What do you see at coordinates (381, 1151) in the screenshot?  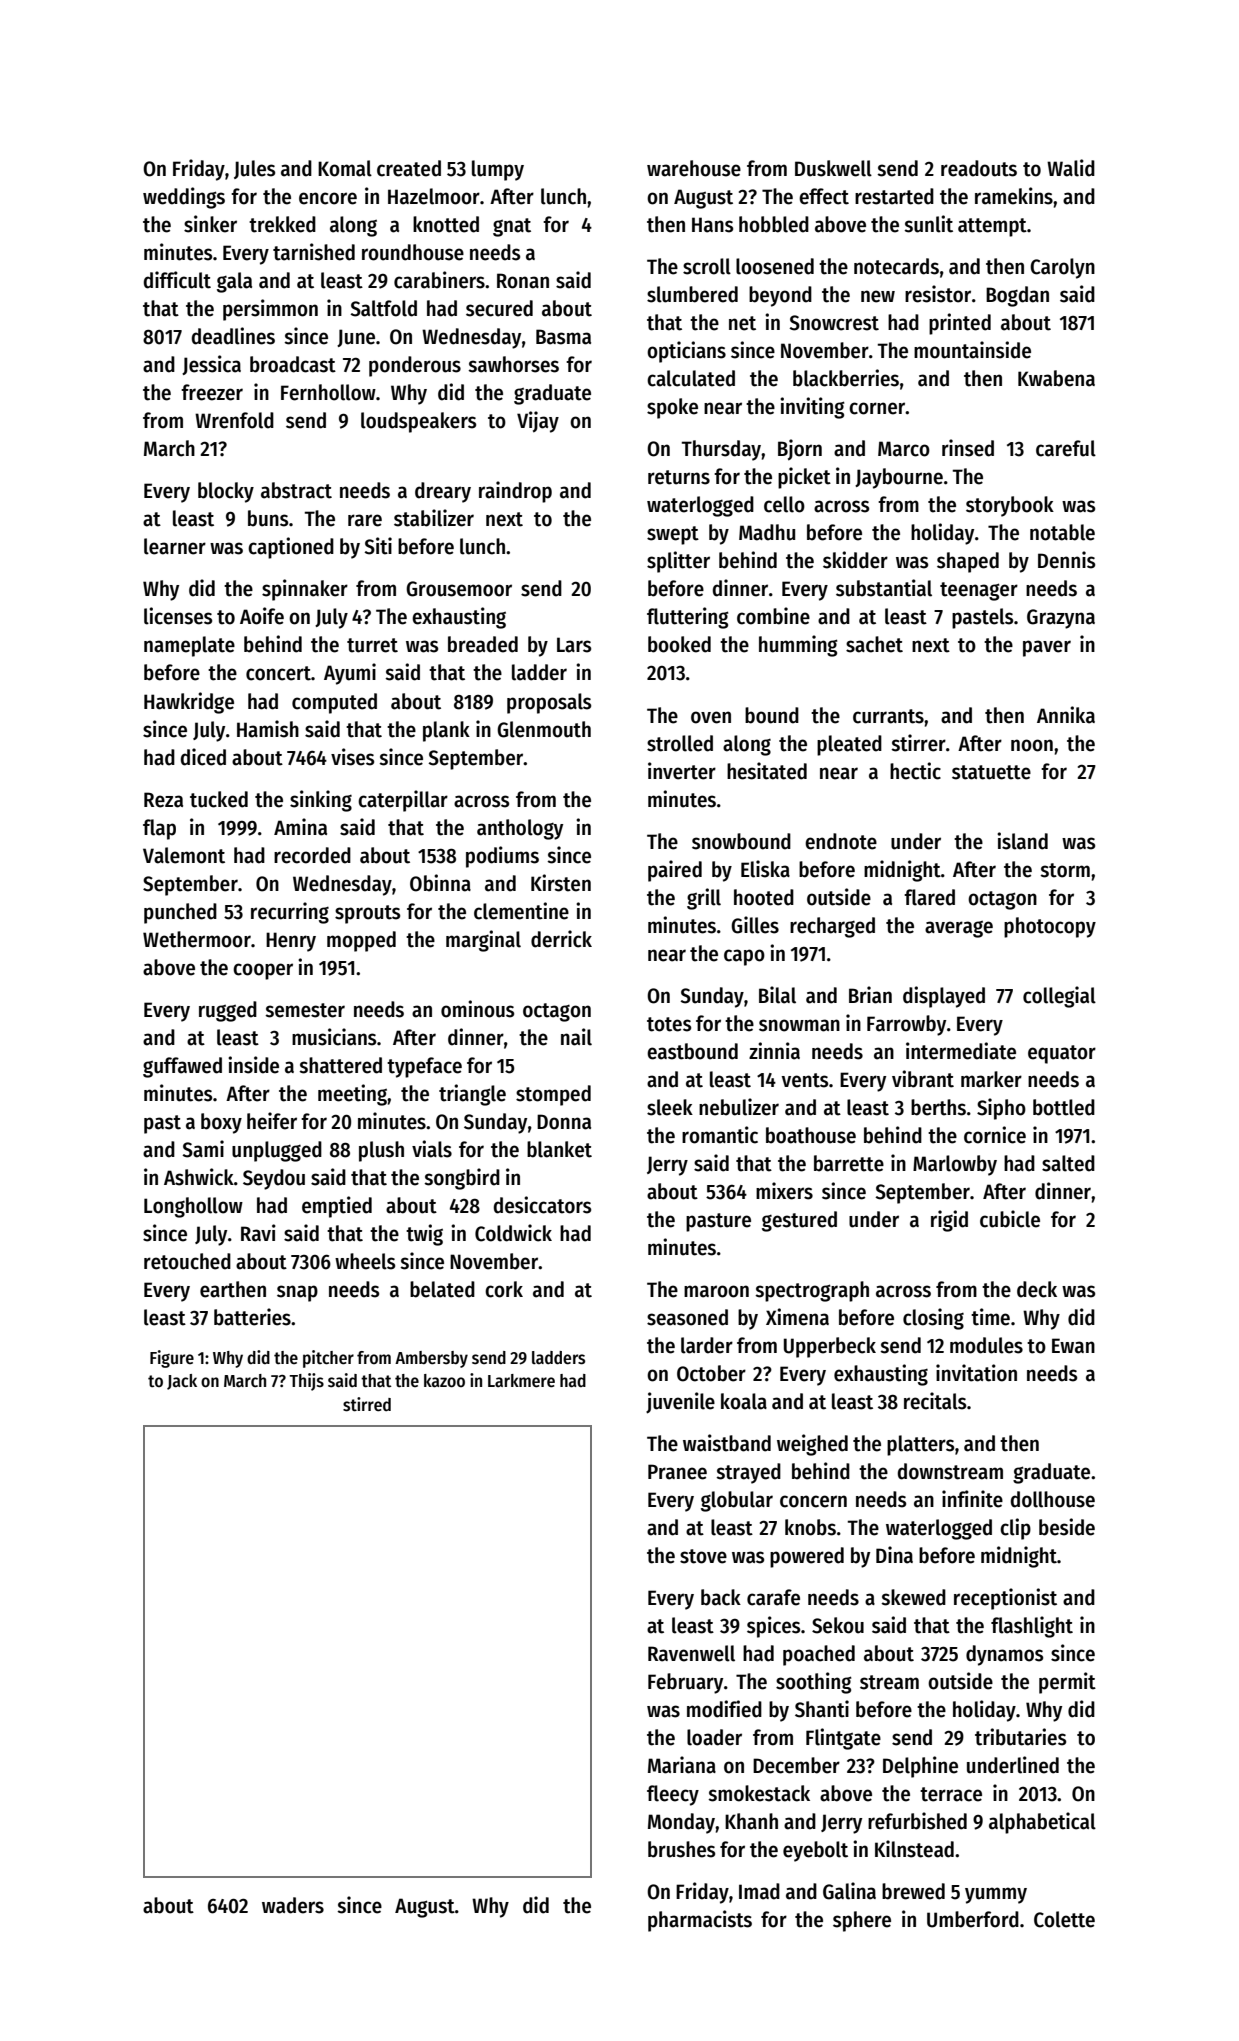 I see `plush` at bounding box center [381, 1151].
